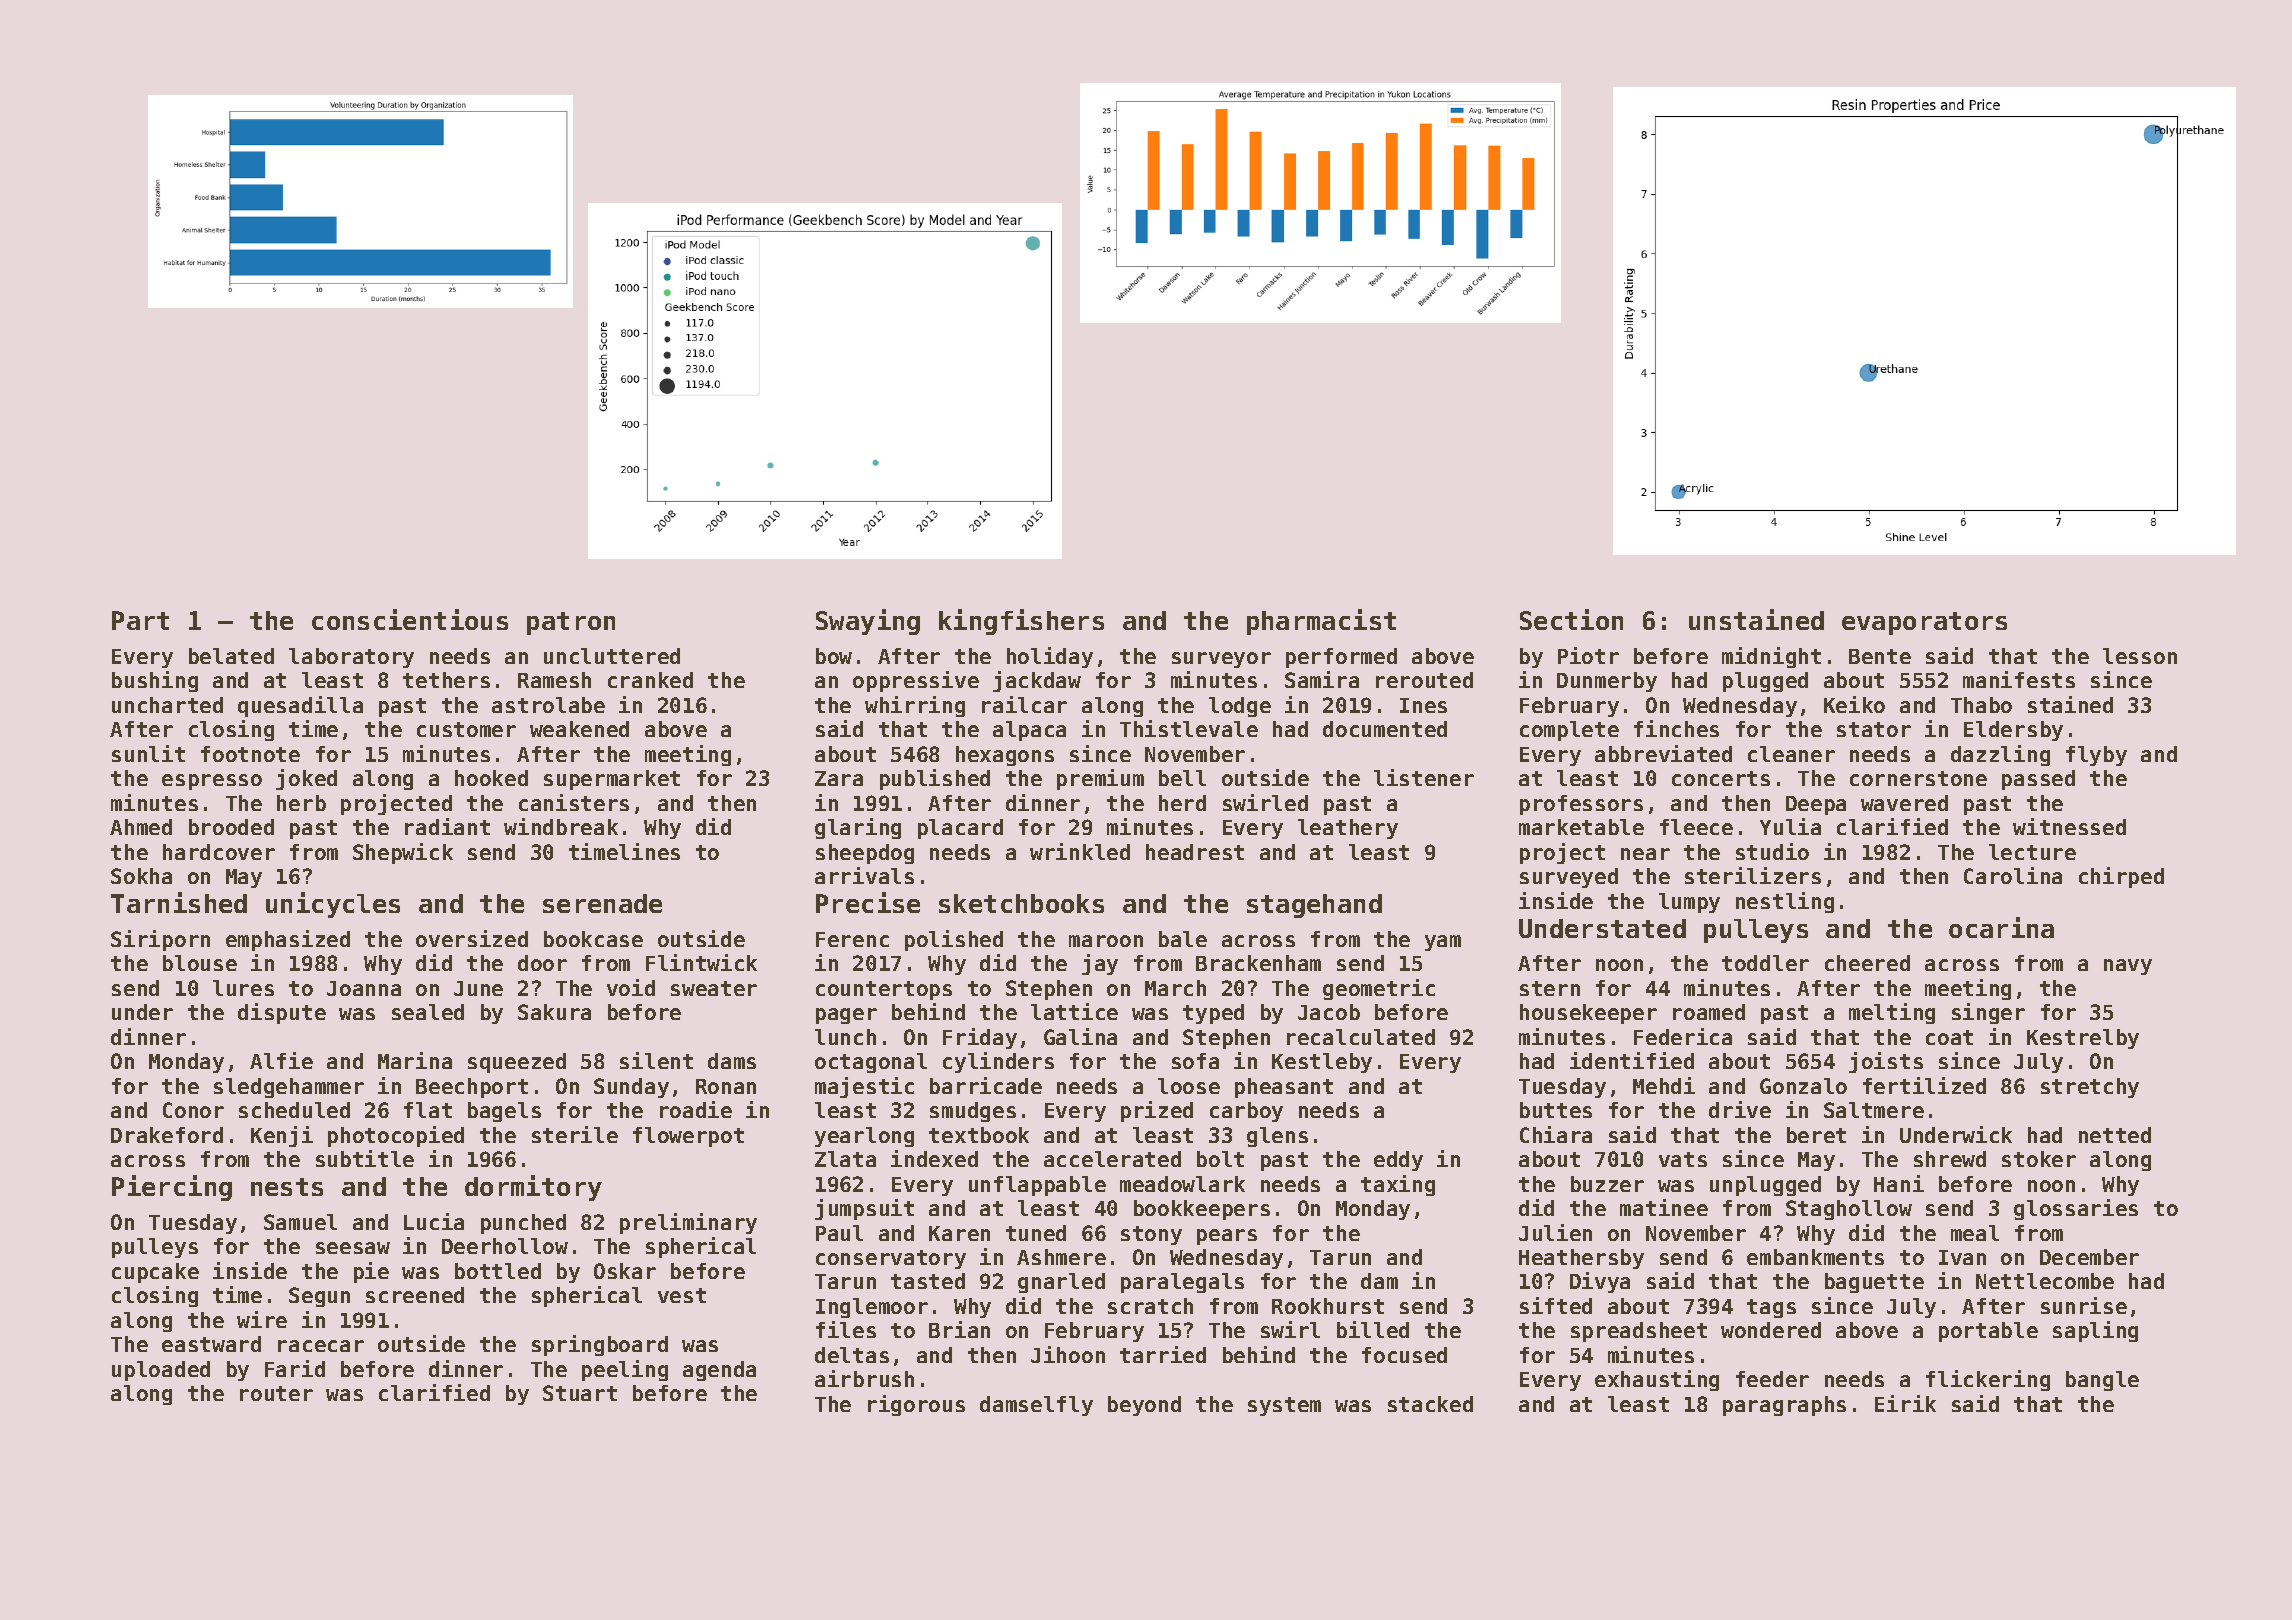 This page has height=1620, width=2292. I want to click on system, so click(1284, 1406).
